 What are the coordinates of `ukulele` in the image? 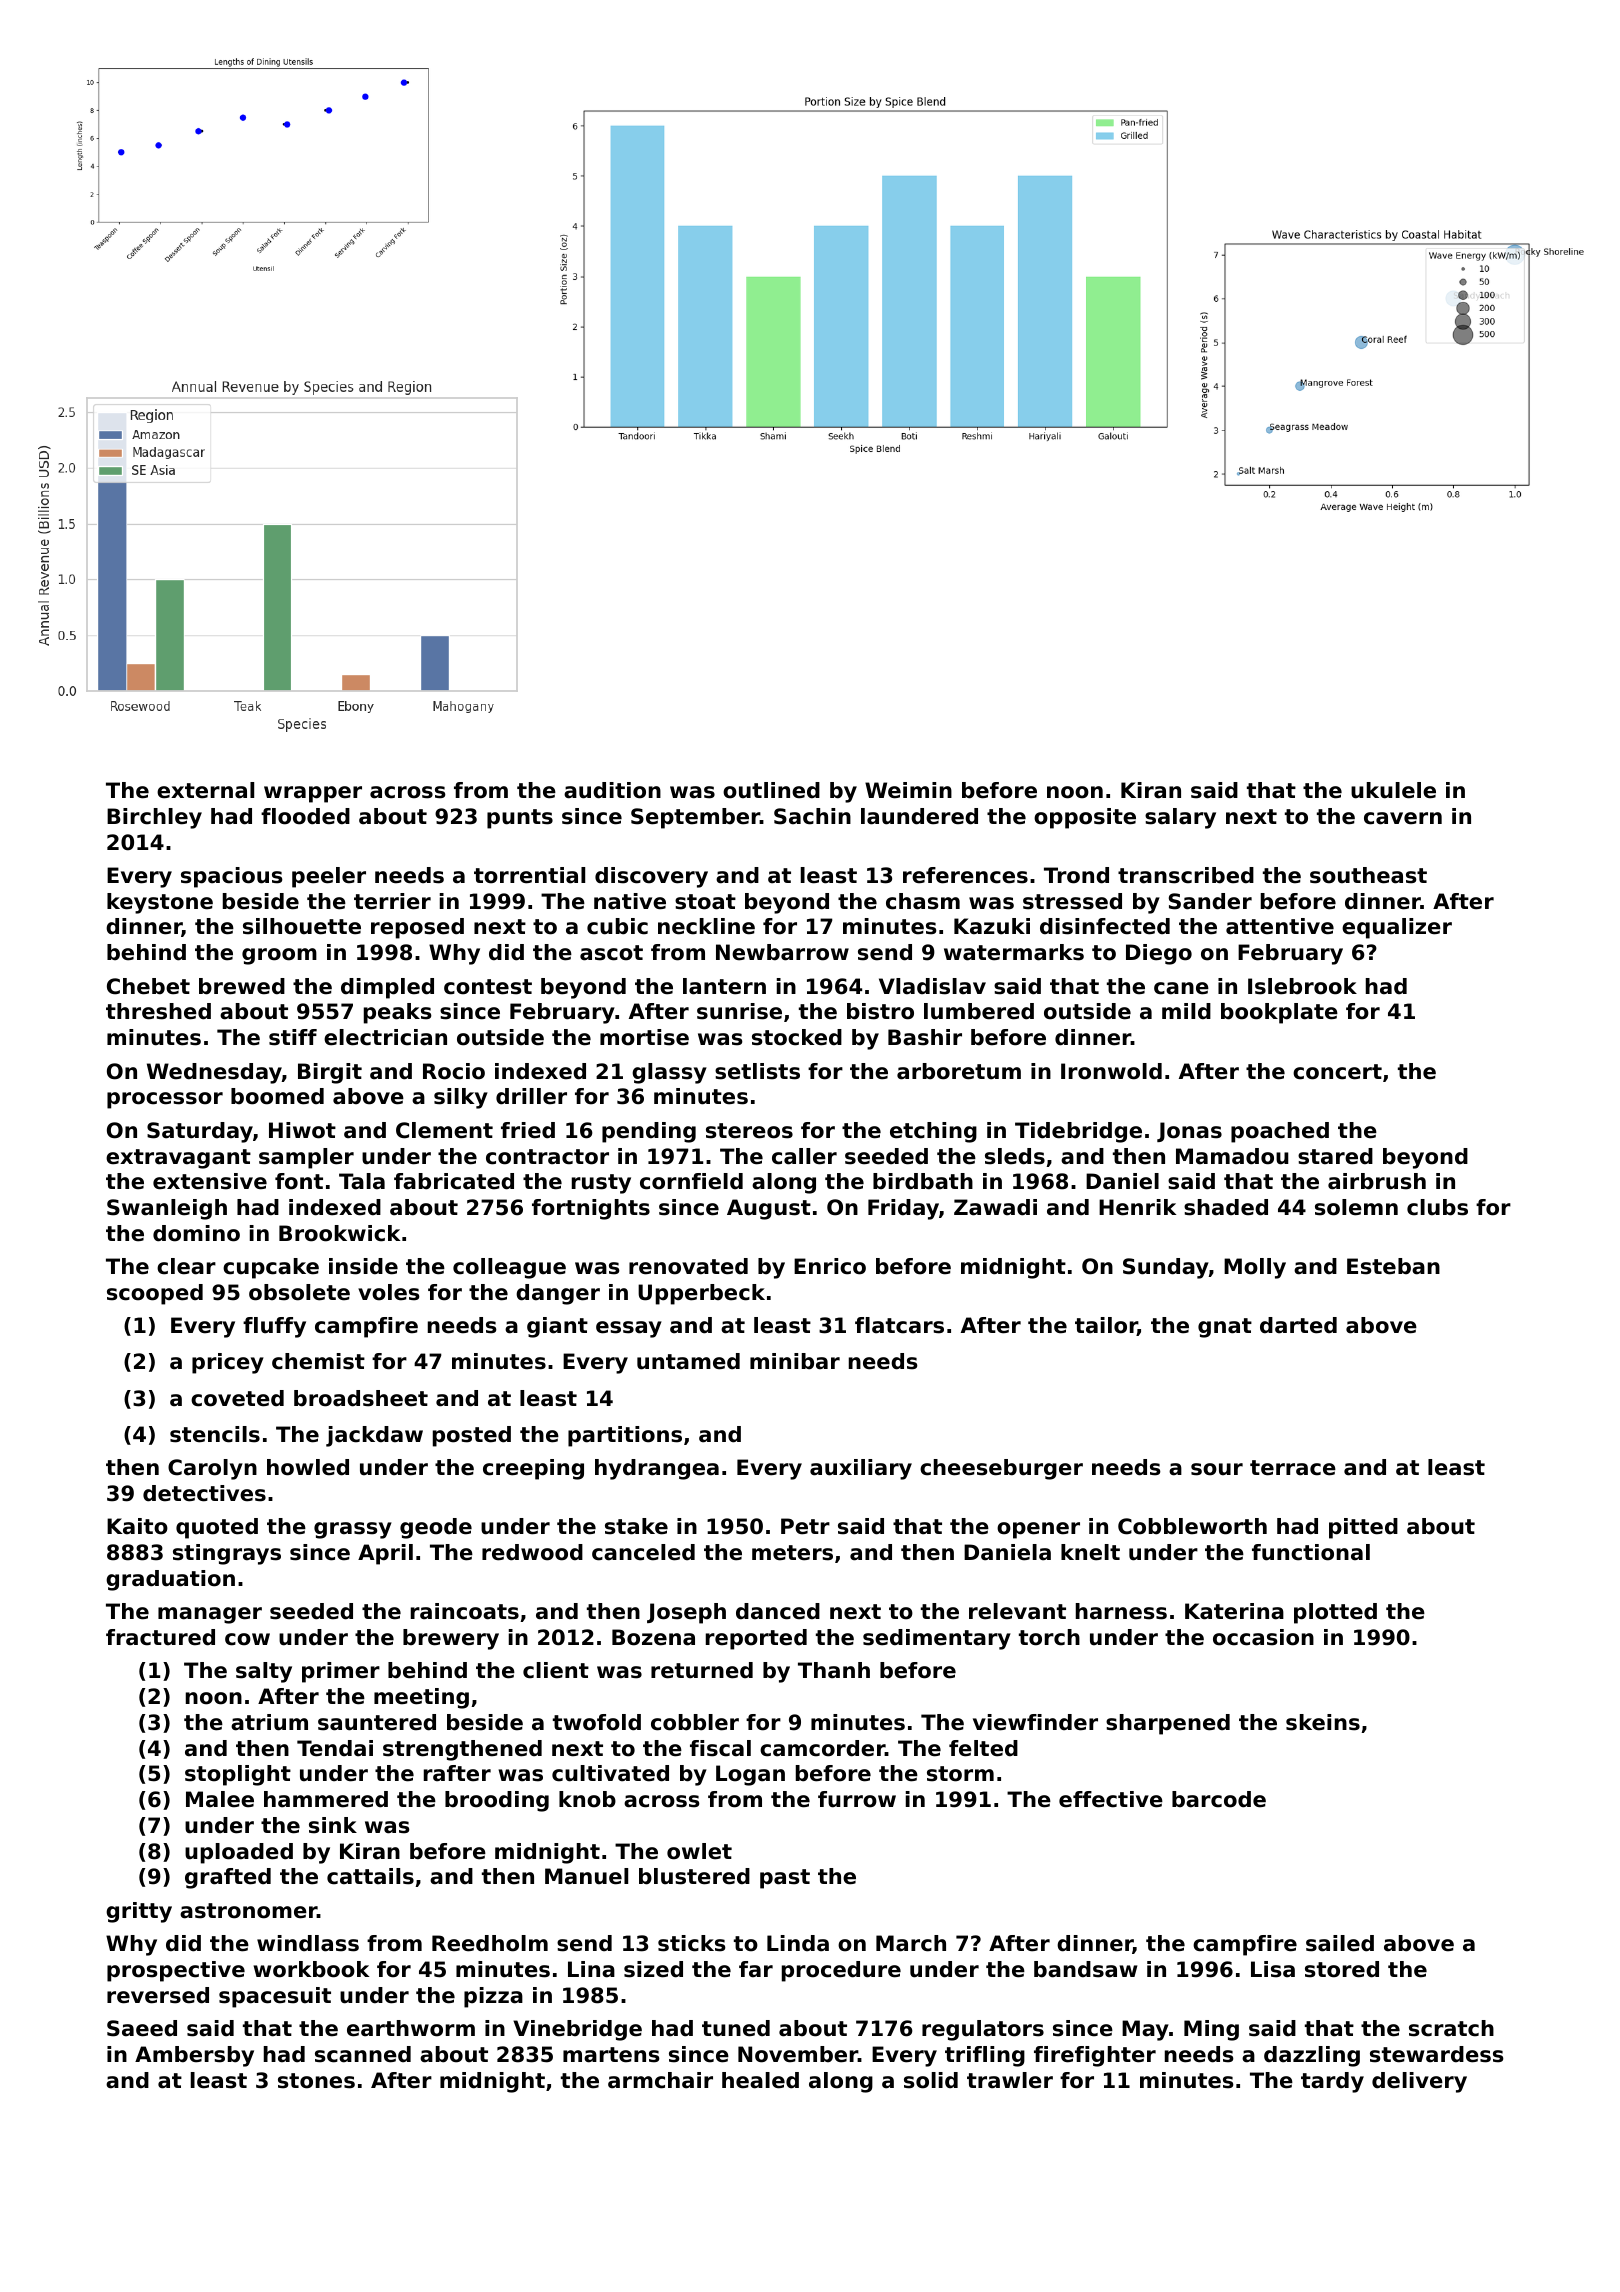 It's located at (1393, 790).
